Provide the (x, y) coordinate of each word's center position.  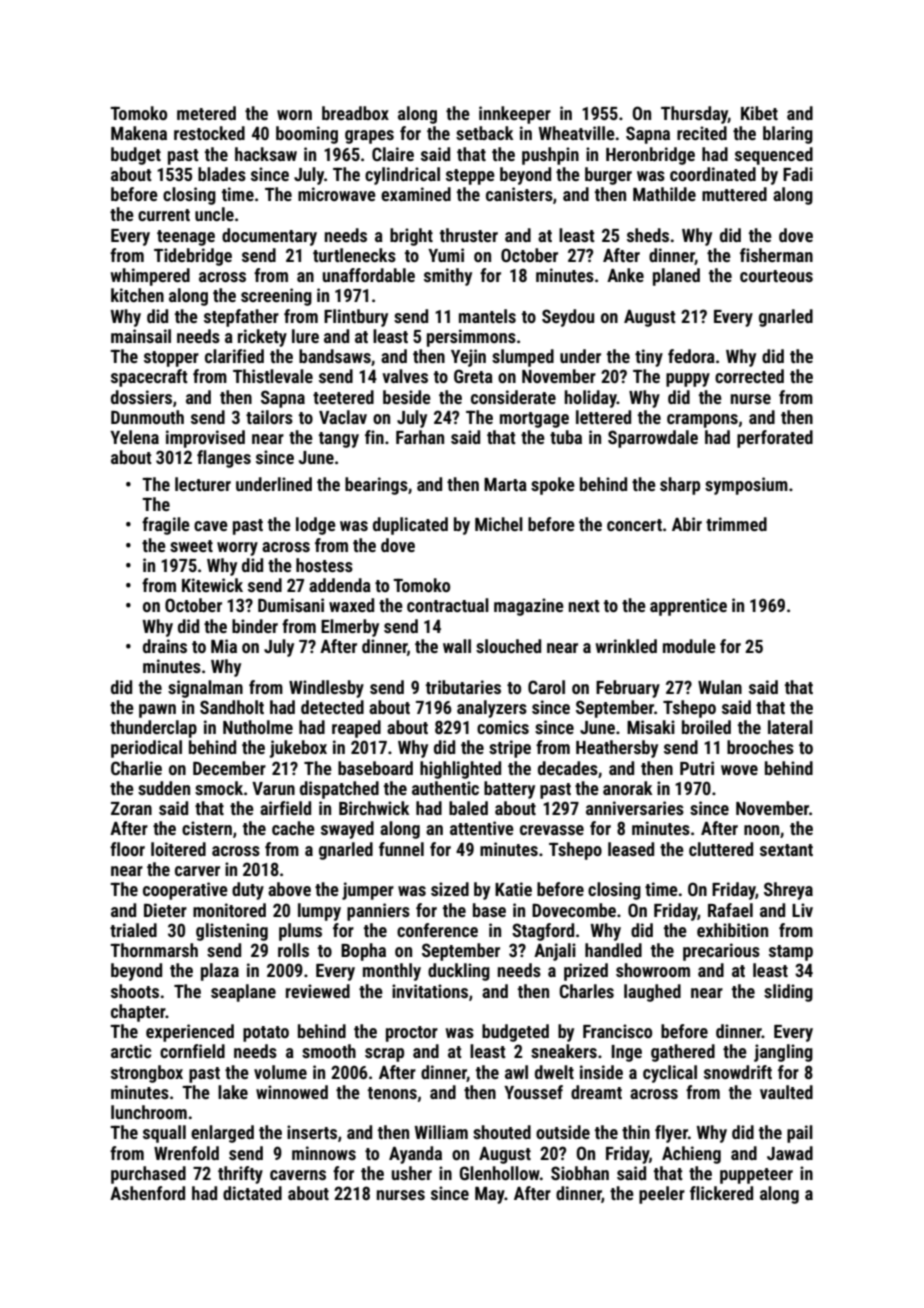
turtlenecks (354, 255)
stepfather (241, 318)
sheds (648, 235)
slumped (523, 358)
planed (676, 277)
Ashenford (147, 1193)
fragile (166, 526)
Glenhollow (500, 1173)
